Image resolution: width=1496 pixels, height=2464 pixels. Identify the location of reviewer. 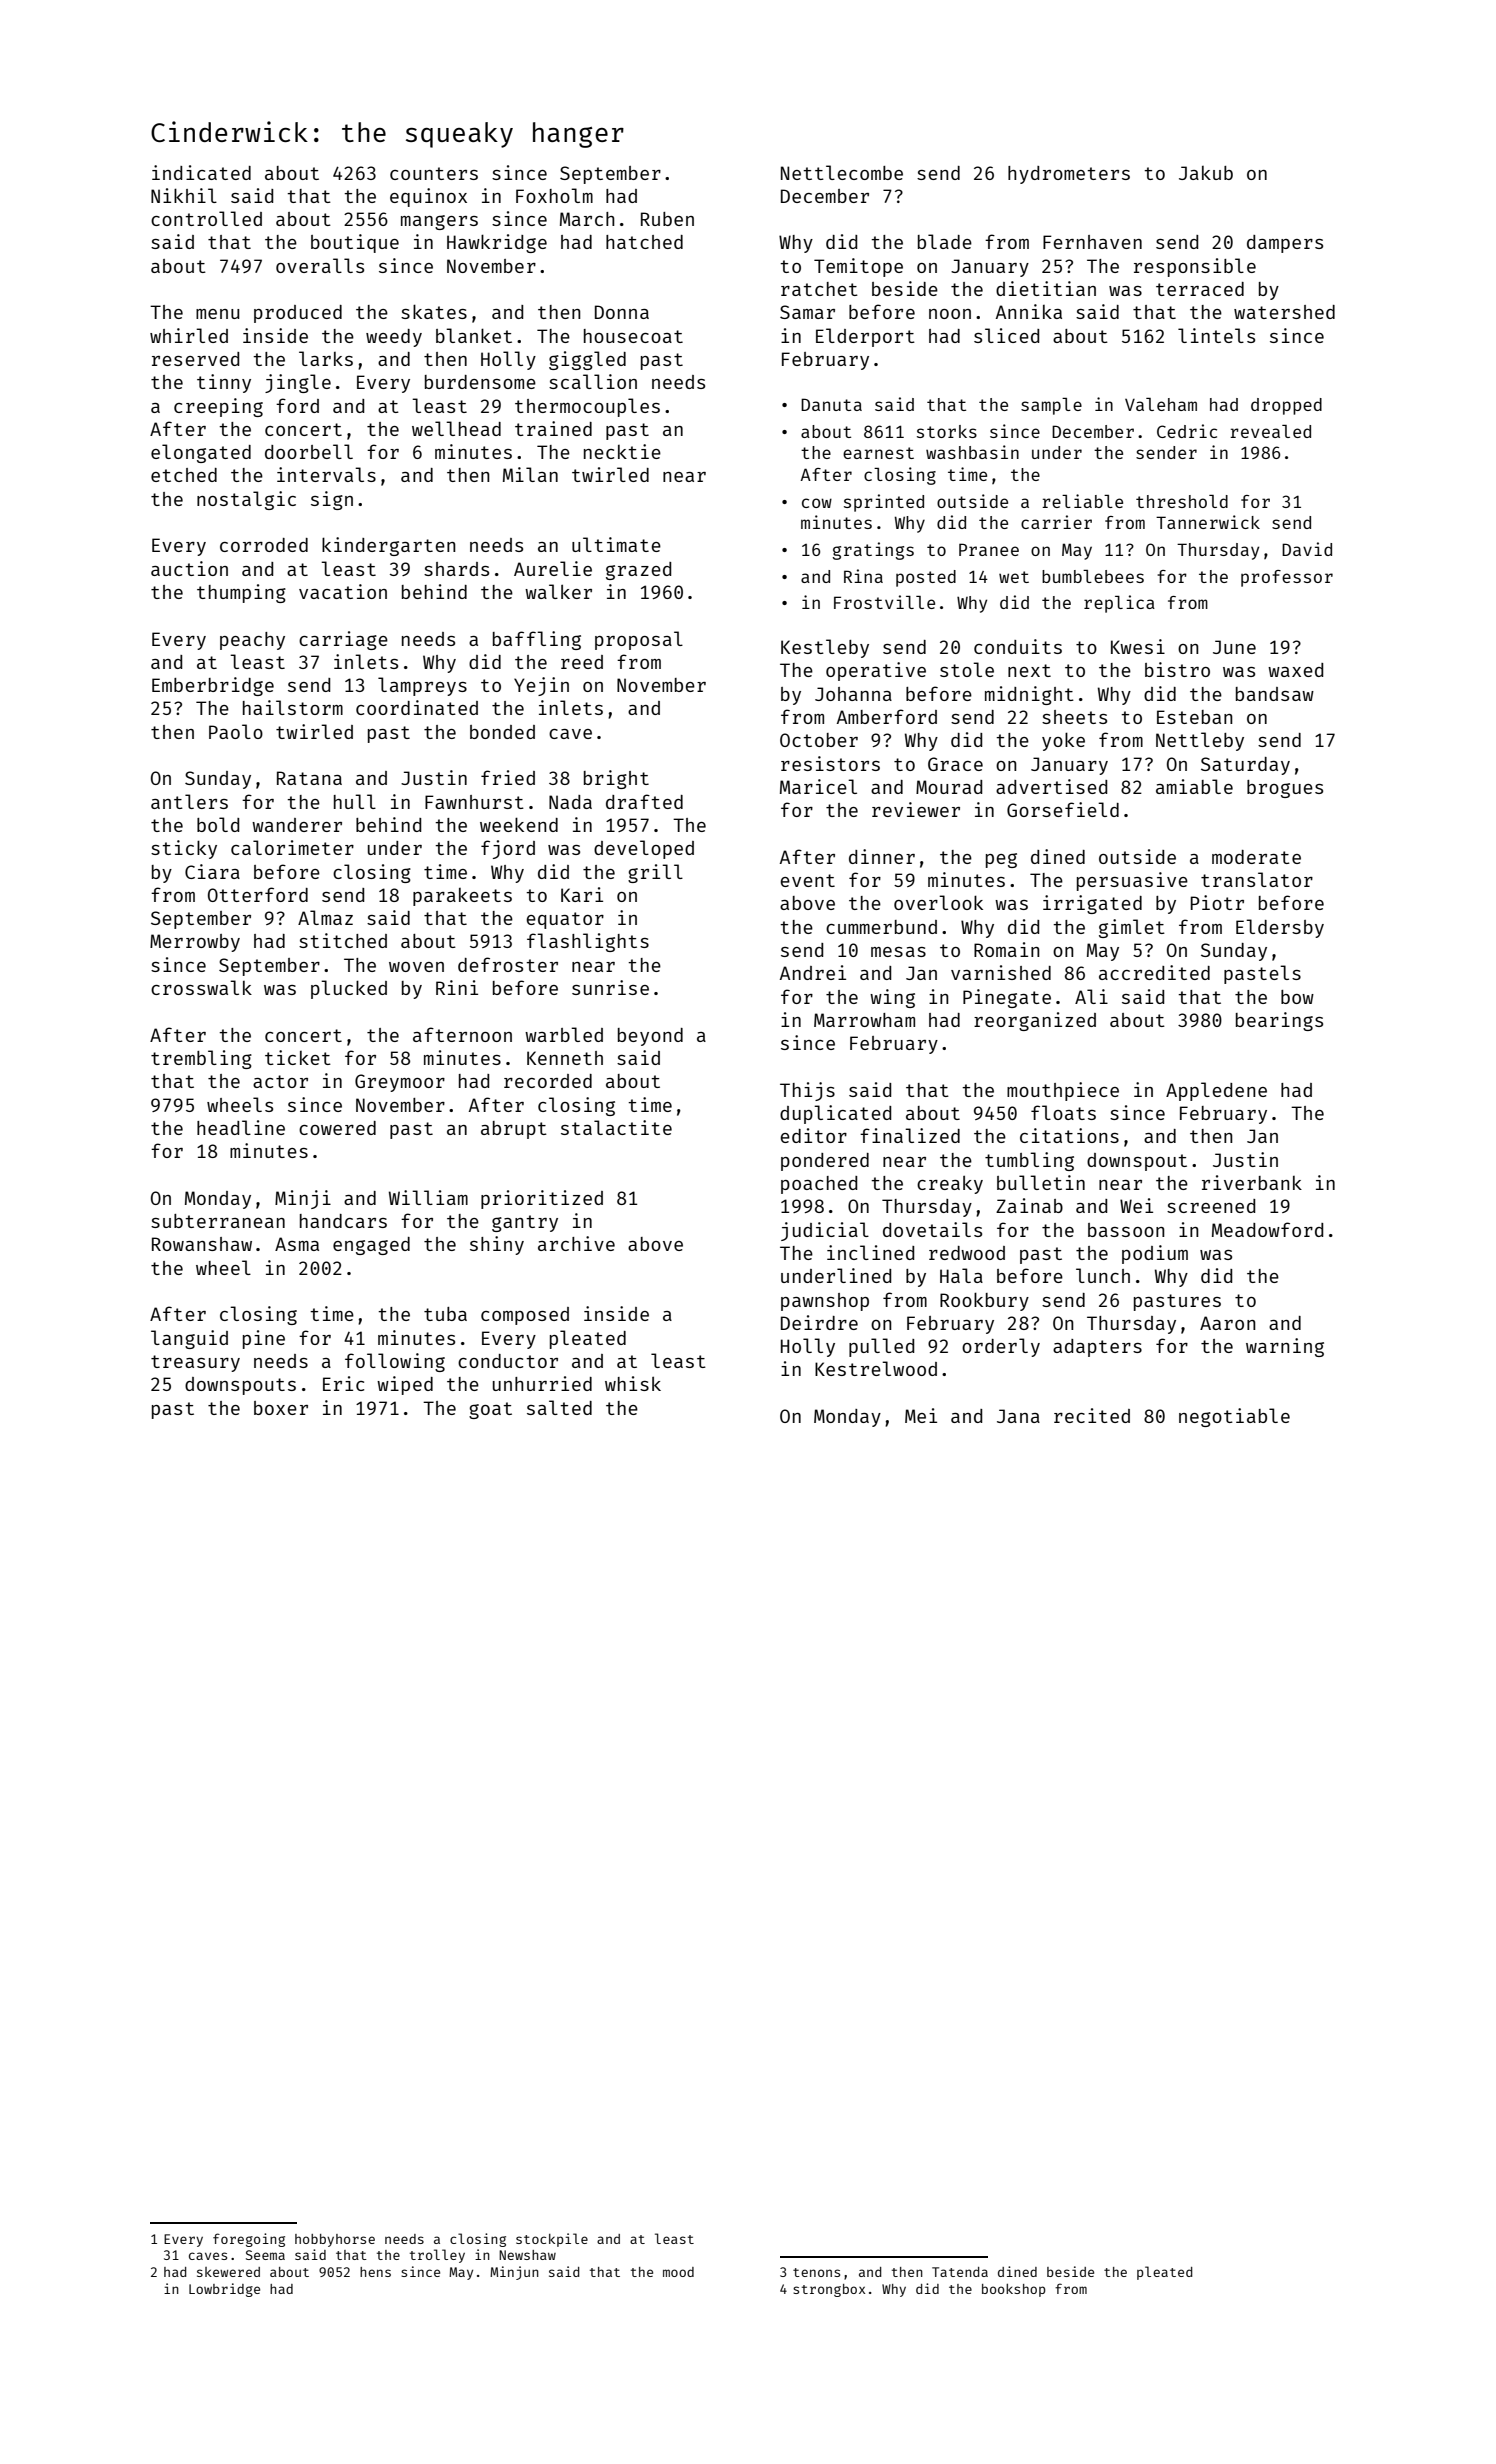
(916, 809).
